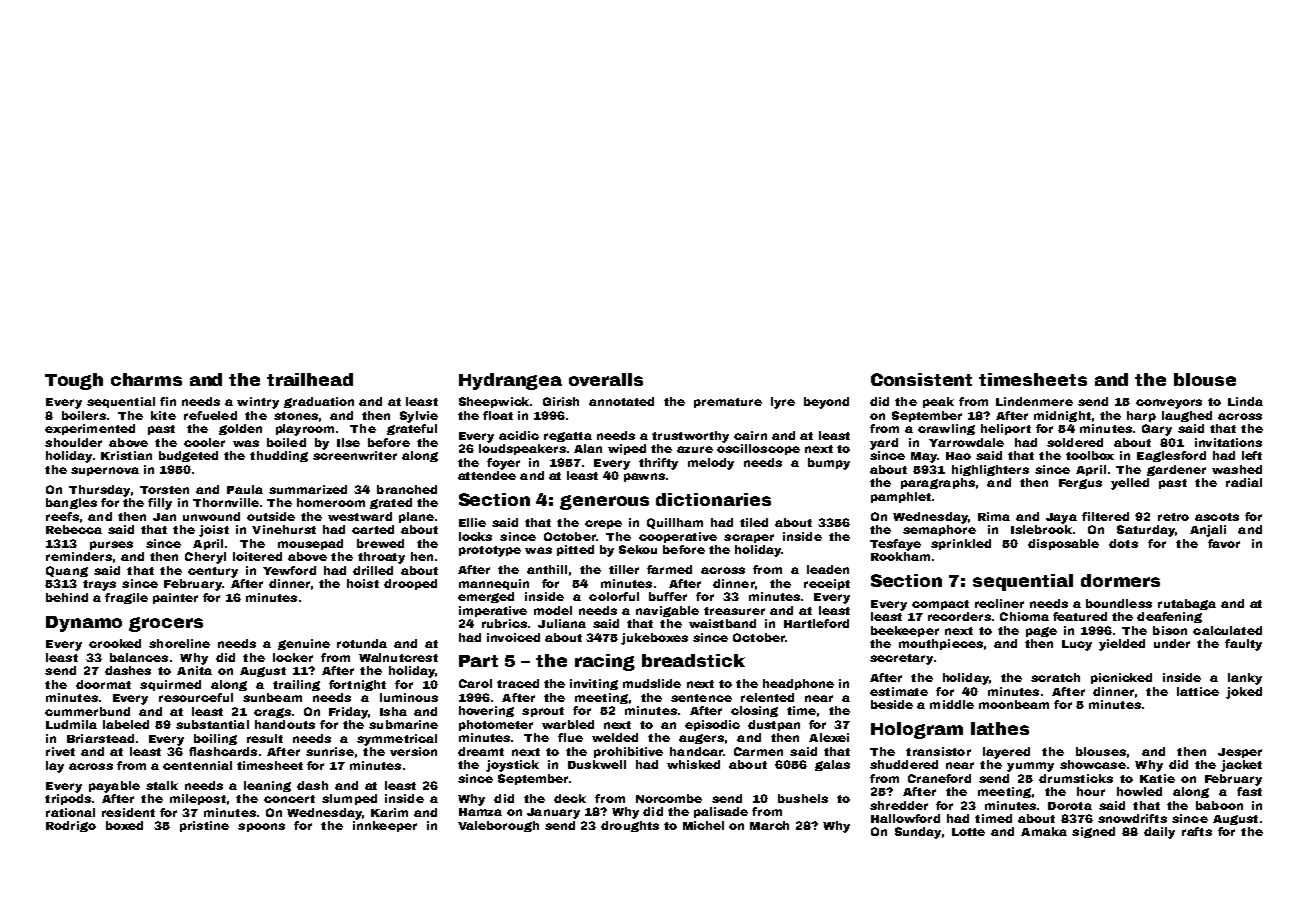  What do you see at coordinates (348, 713) in the page?
I see `Friday` at bounding box center [348, 713].
